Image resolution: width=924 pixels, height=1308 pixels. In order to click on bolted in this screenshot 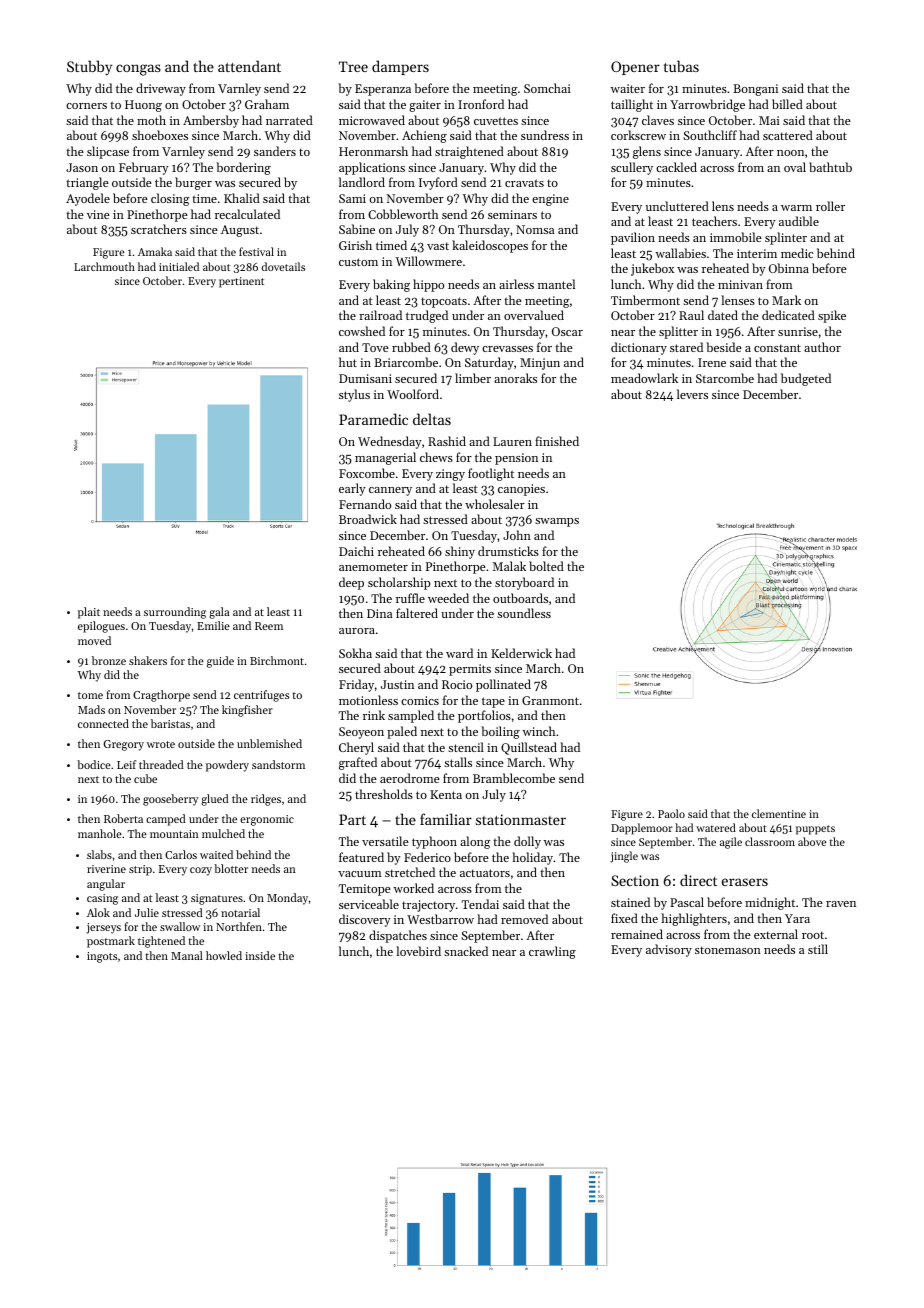, I will do `click(546, 566)`.
